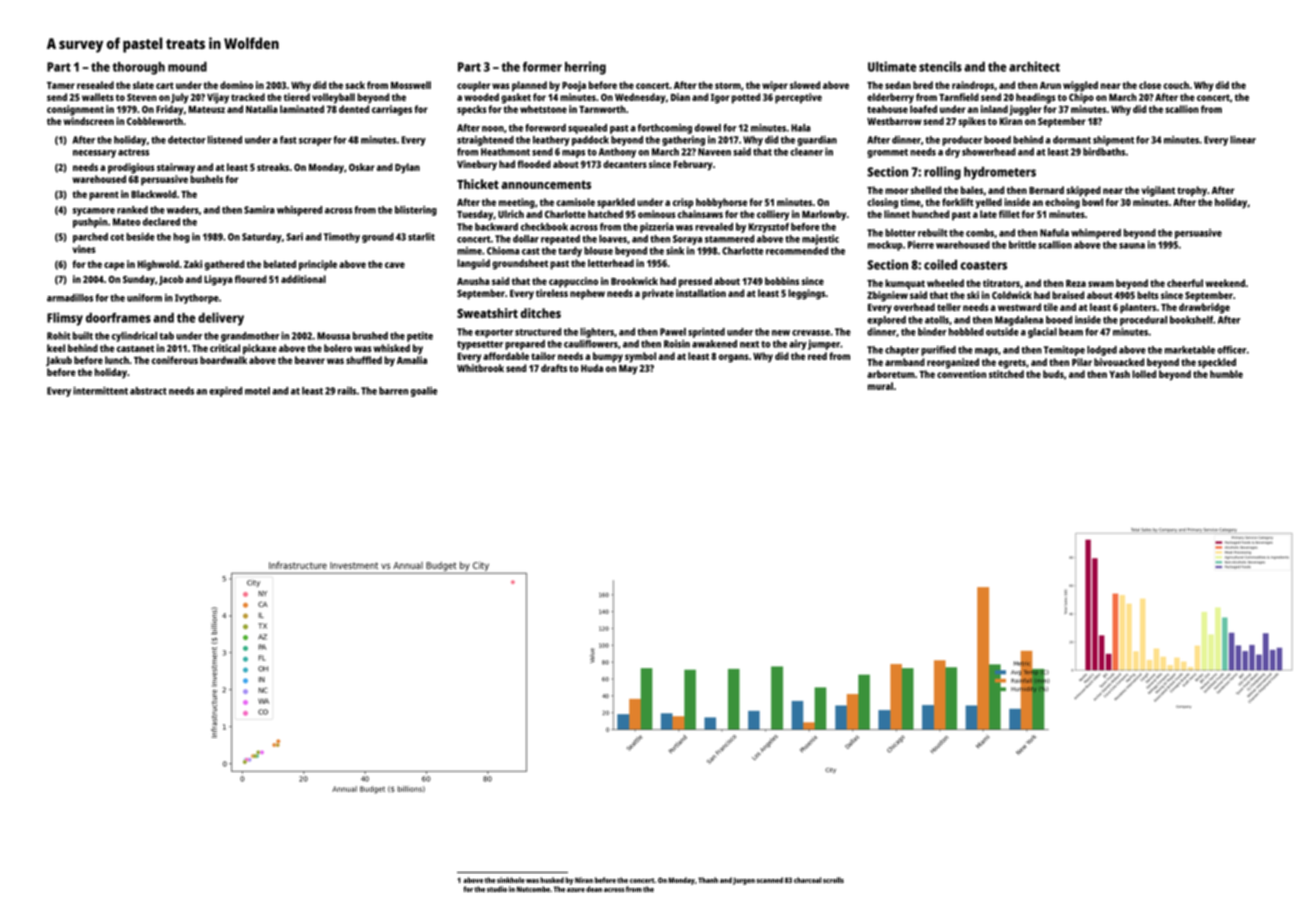 This image has height=924, width=1308. What do you see at coordinates (1034, 66) in the image?
I see `architect` at bounding box center [1034, 66].
